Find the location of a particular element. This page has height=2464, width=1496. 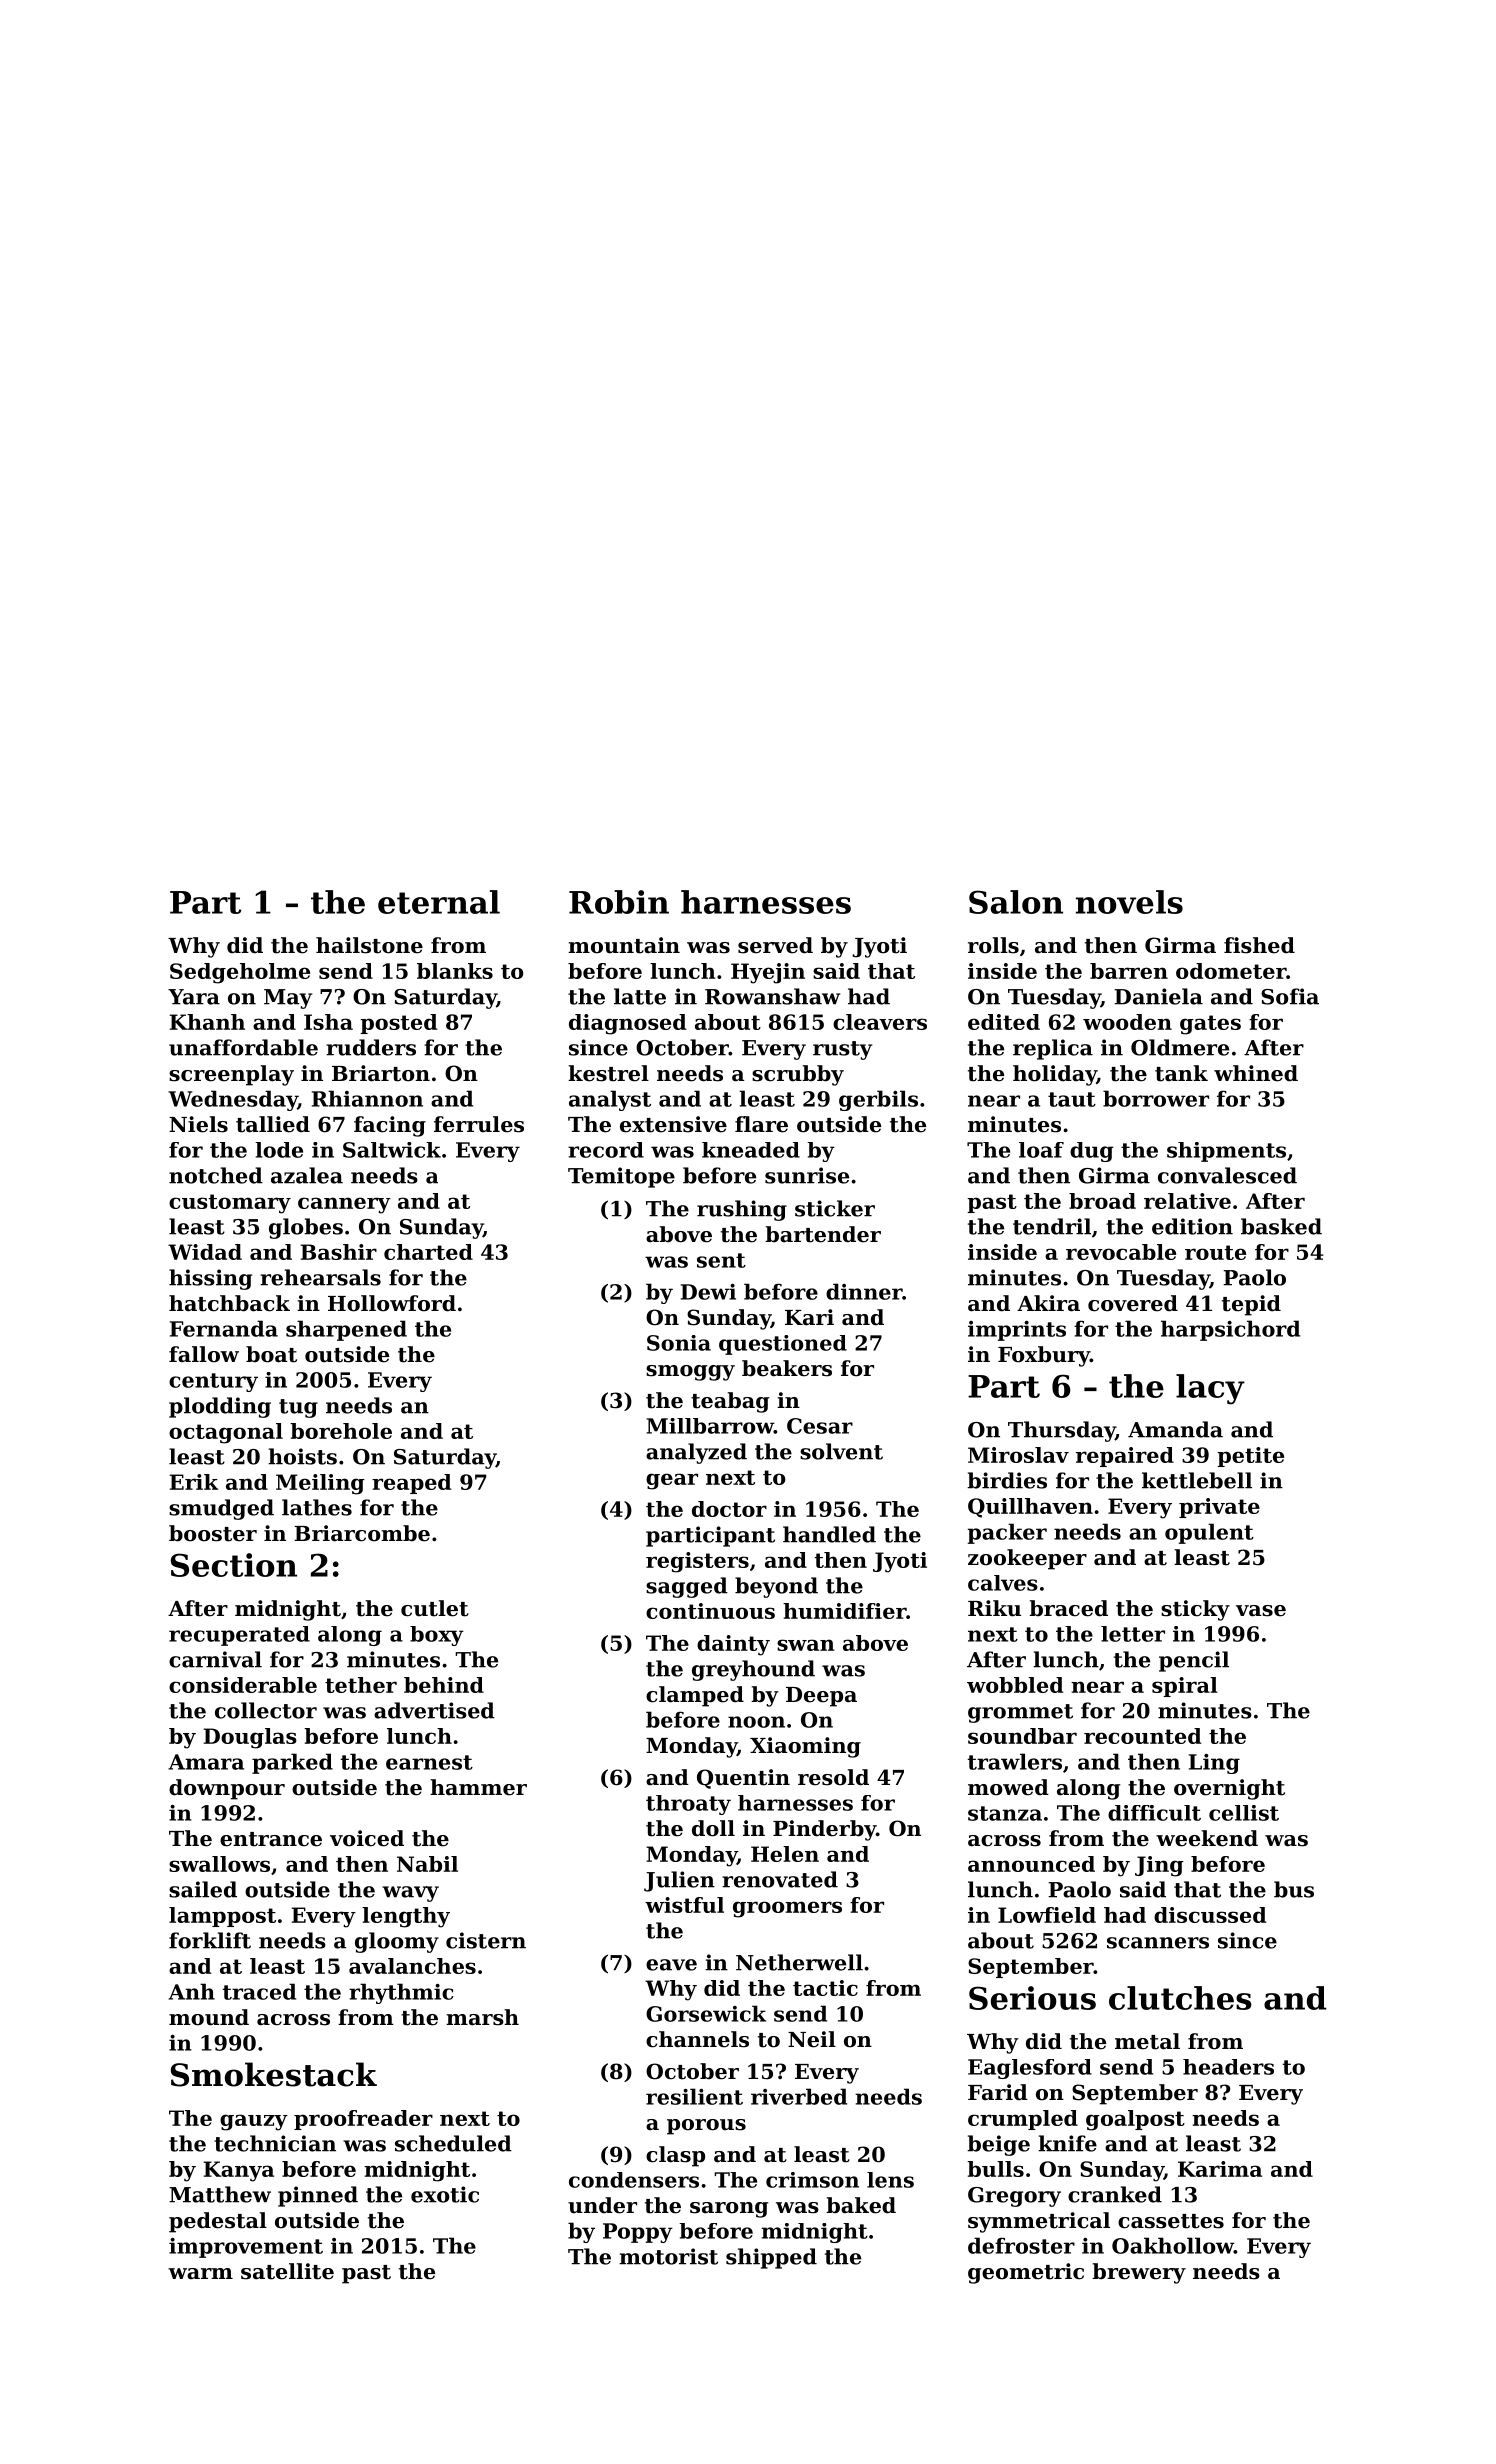

basked is located at coordinates (1281, 1226).
